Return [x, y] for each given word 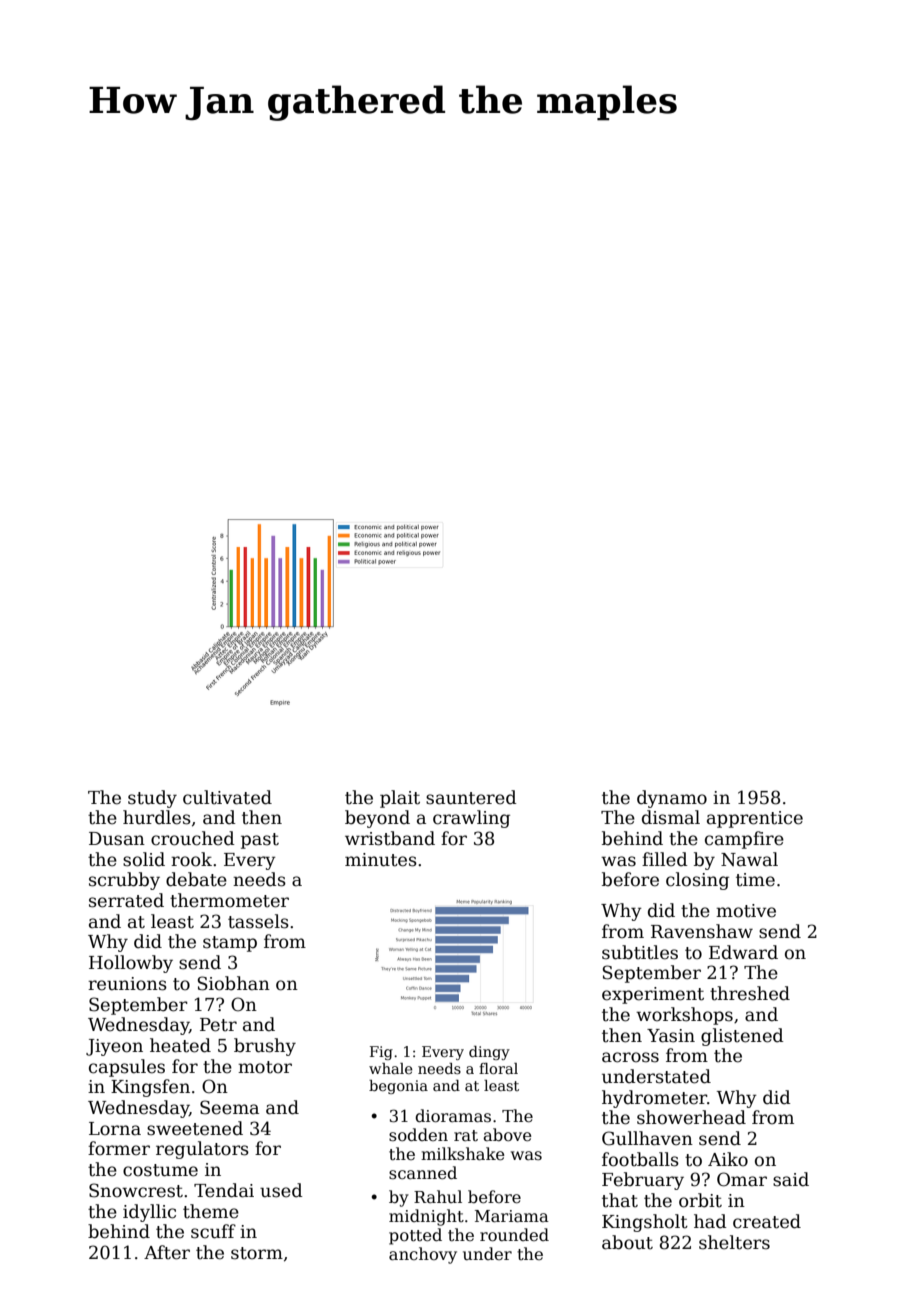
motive [746, 911]
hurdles [157, 817]
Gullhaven [647, 1138]
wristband [390, 838]
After [167, 1252]
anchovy [423, 1255]
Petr [218, 1025]
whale [391, 1068]
